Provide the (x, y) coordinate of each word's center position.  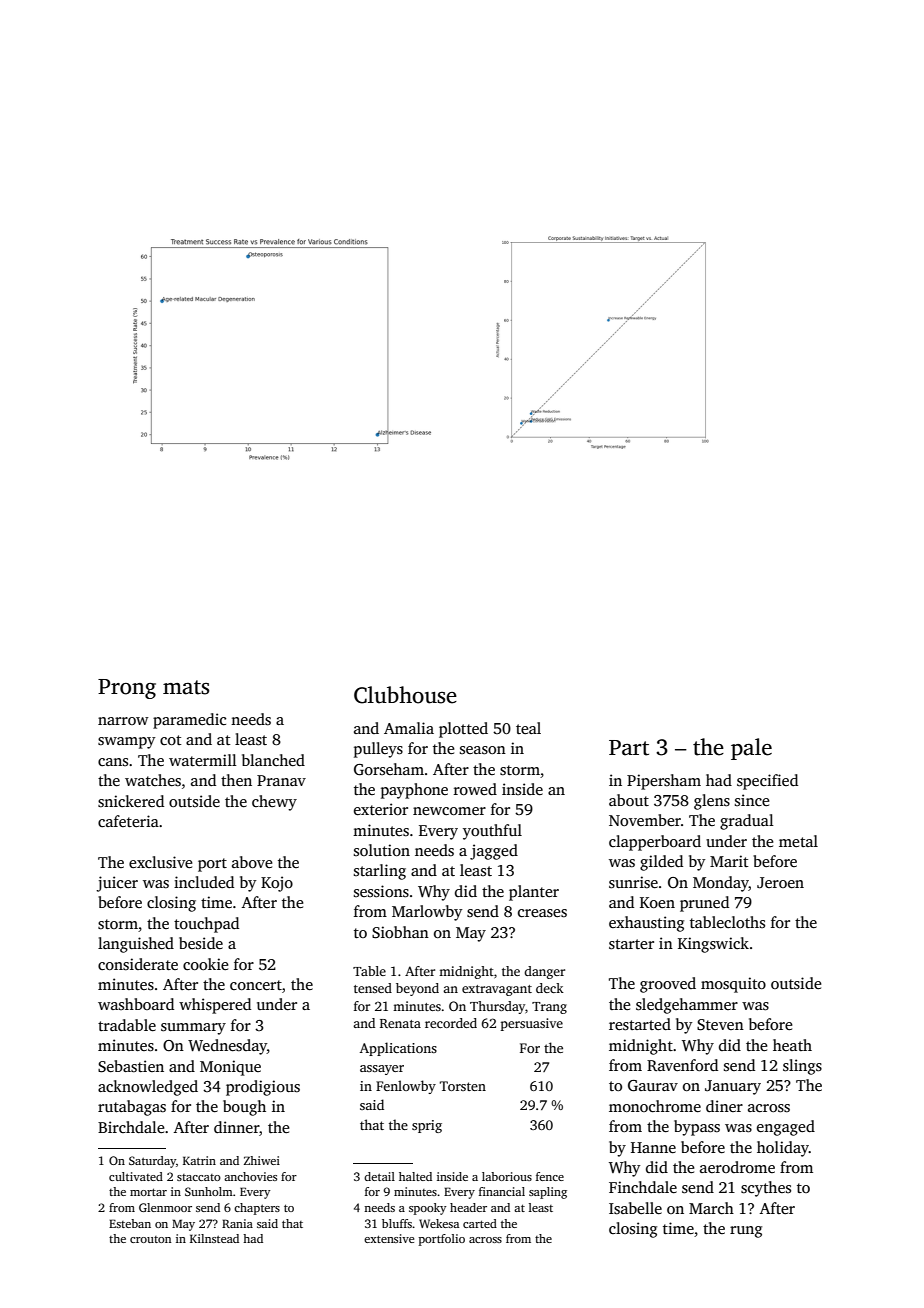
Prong (127, 689)
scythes (766, 1189)
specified (767, 782)
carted (480, 1223)
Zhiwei (262, 1160)
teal (528, 728)
